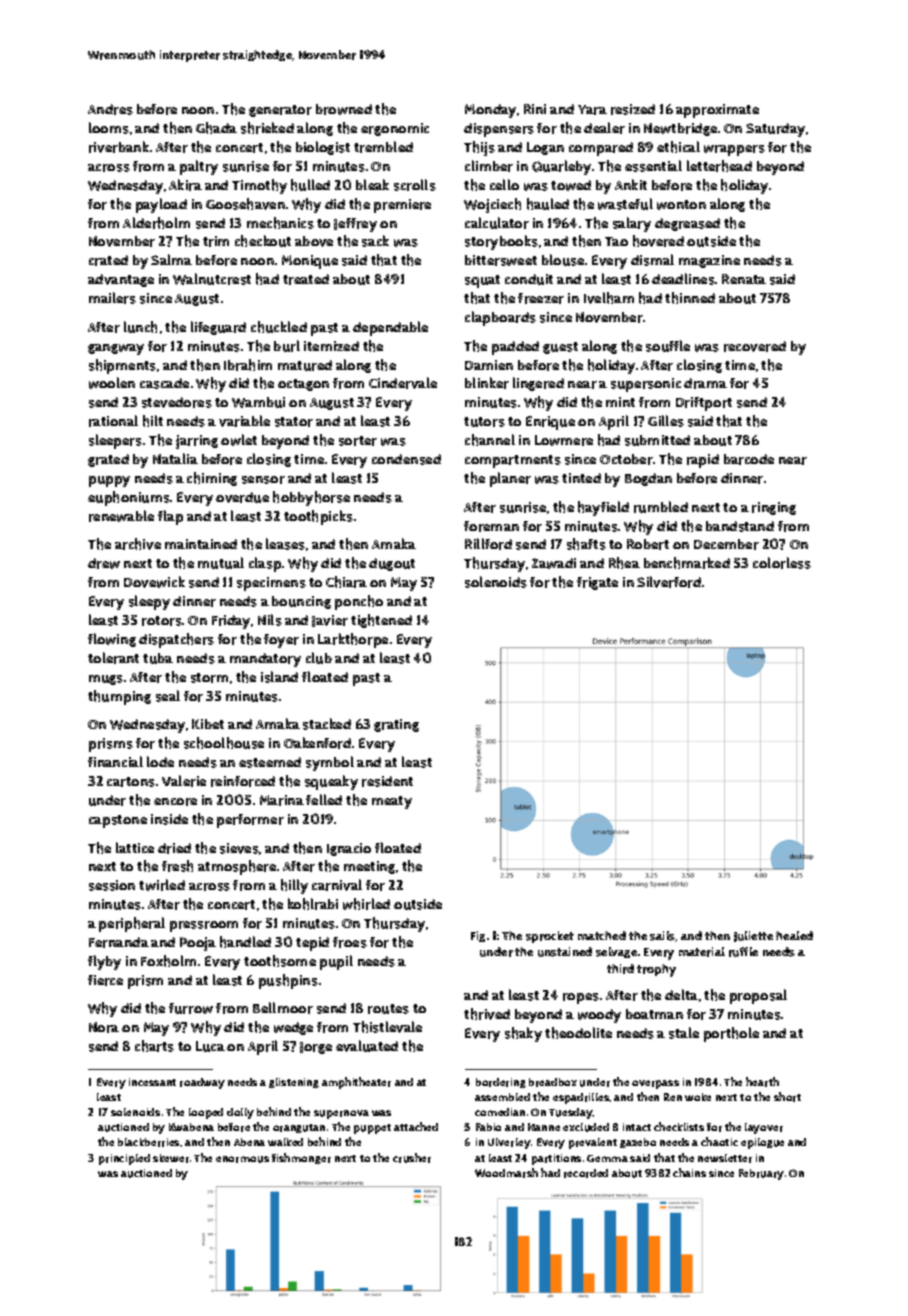 Image resolution: width=908 pixels, height=1316 pixels. What do you see at coordinates (663, 936) in the screenshot?
I see `sails` at bounding box center [663, 936].
